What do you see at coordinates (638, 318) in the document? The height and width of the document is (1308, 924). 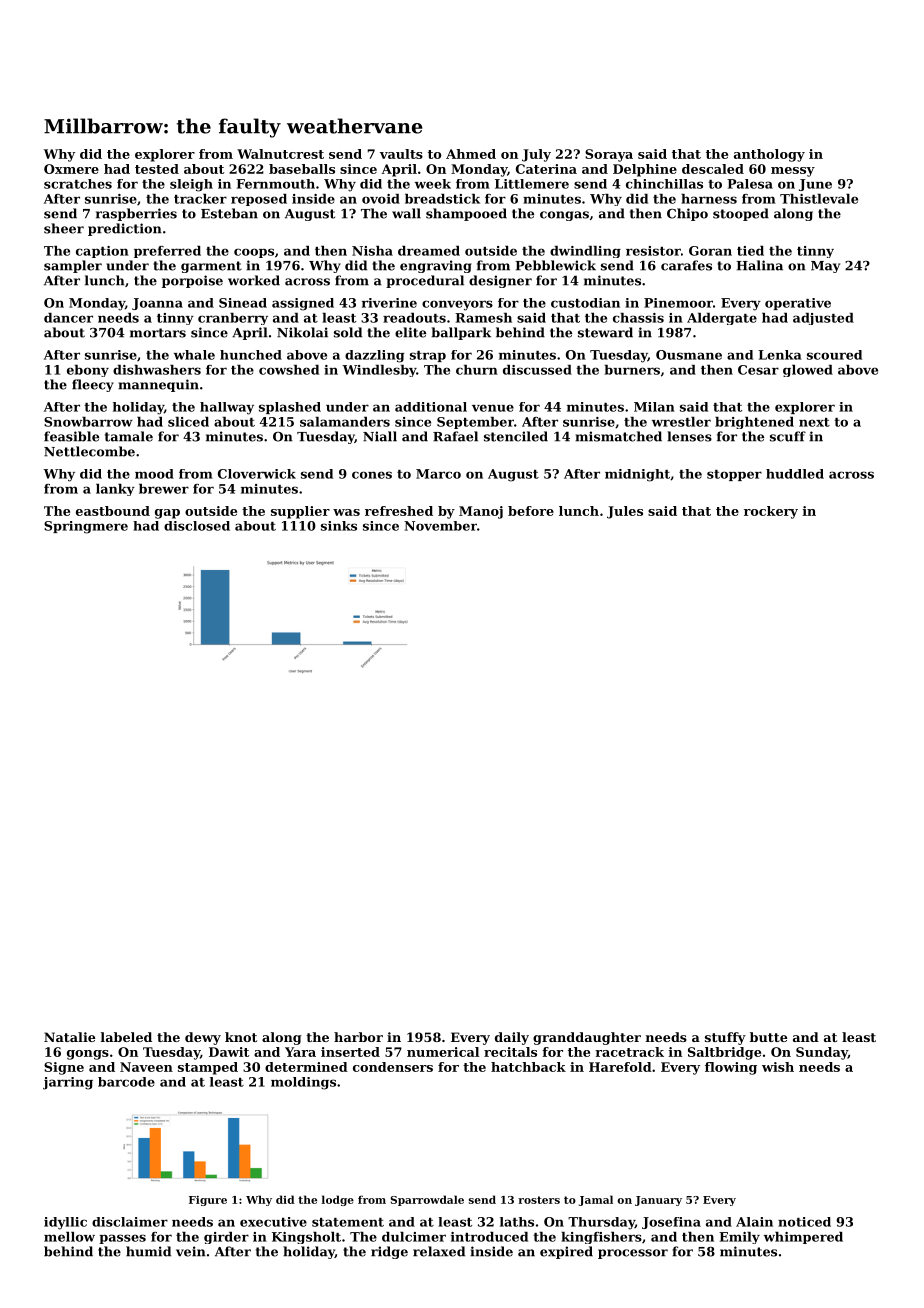 I see `chassis` at bounding box center [638, 318].
